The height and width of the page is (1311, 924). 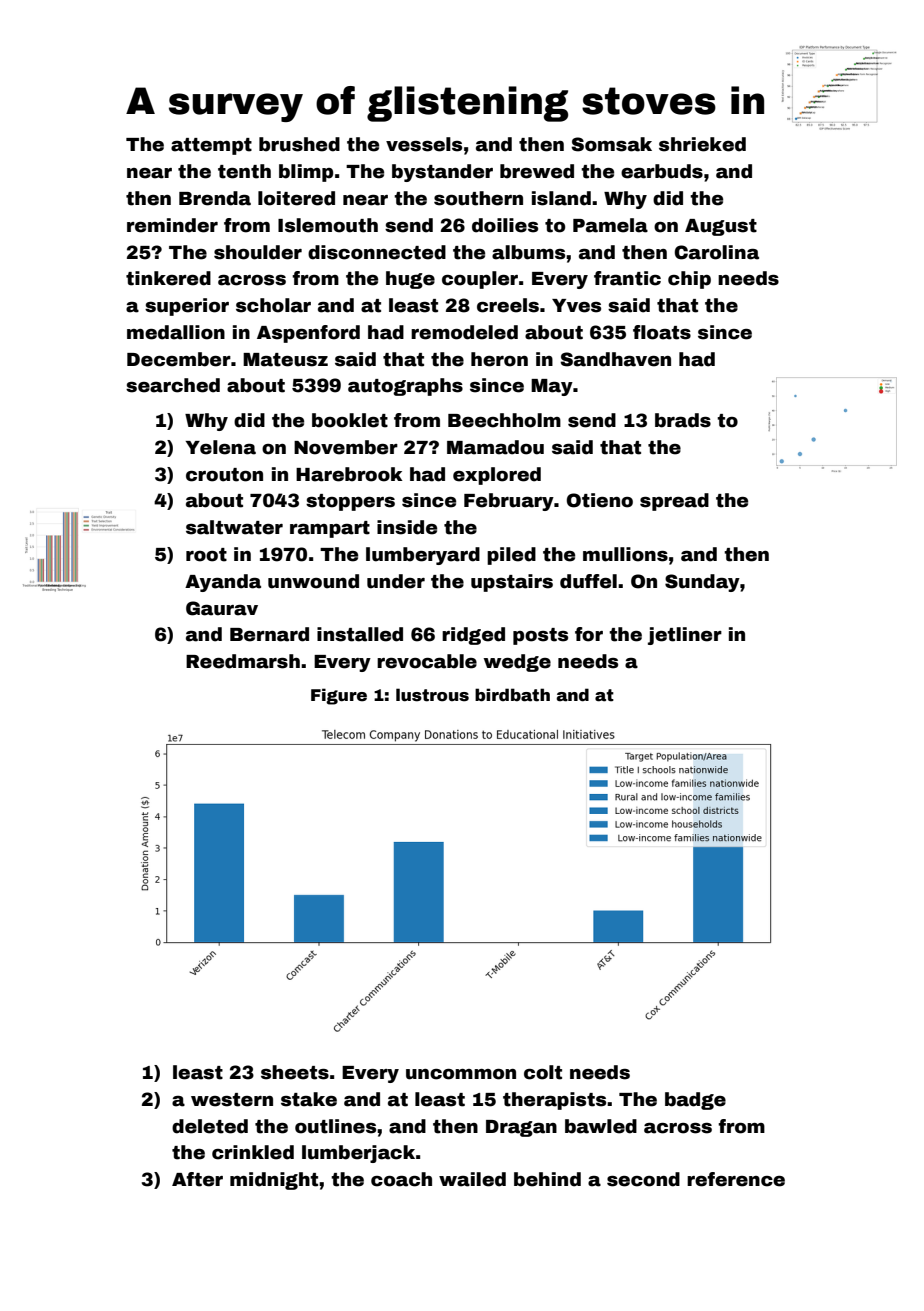 I want to click on Sandhaven, so click(x=615, y=359).
